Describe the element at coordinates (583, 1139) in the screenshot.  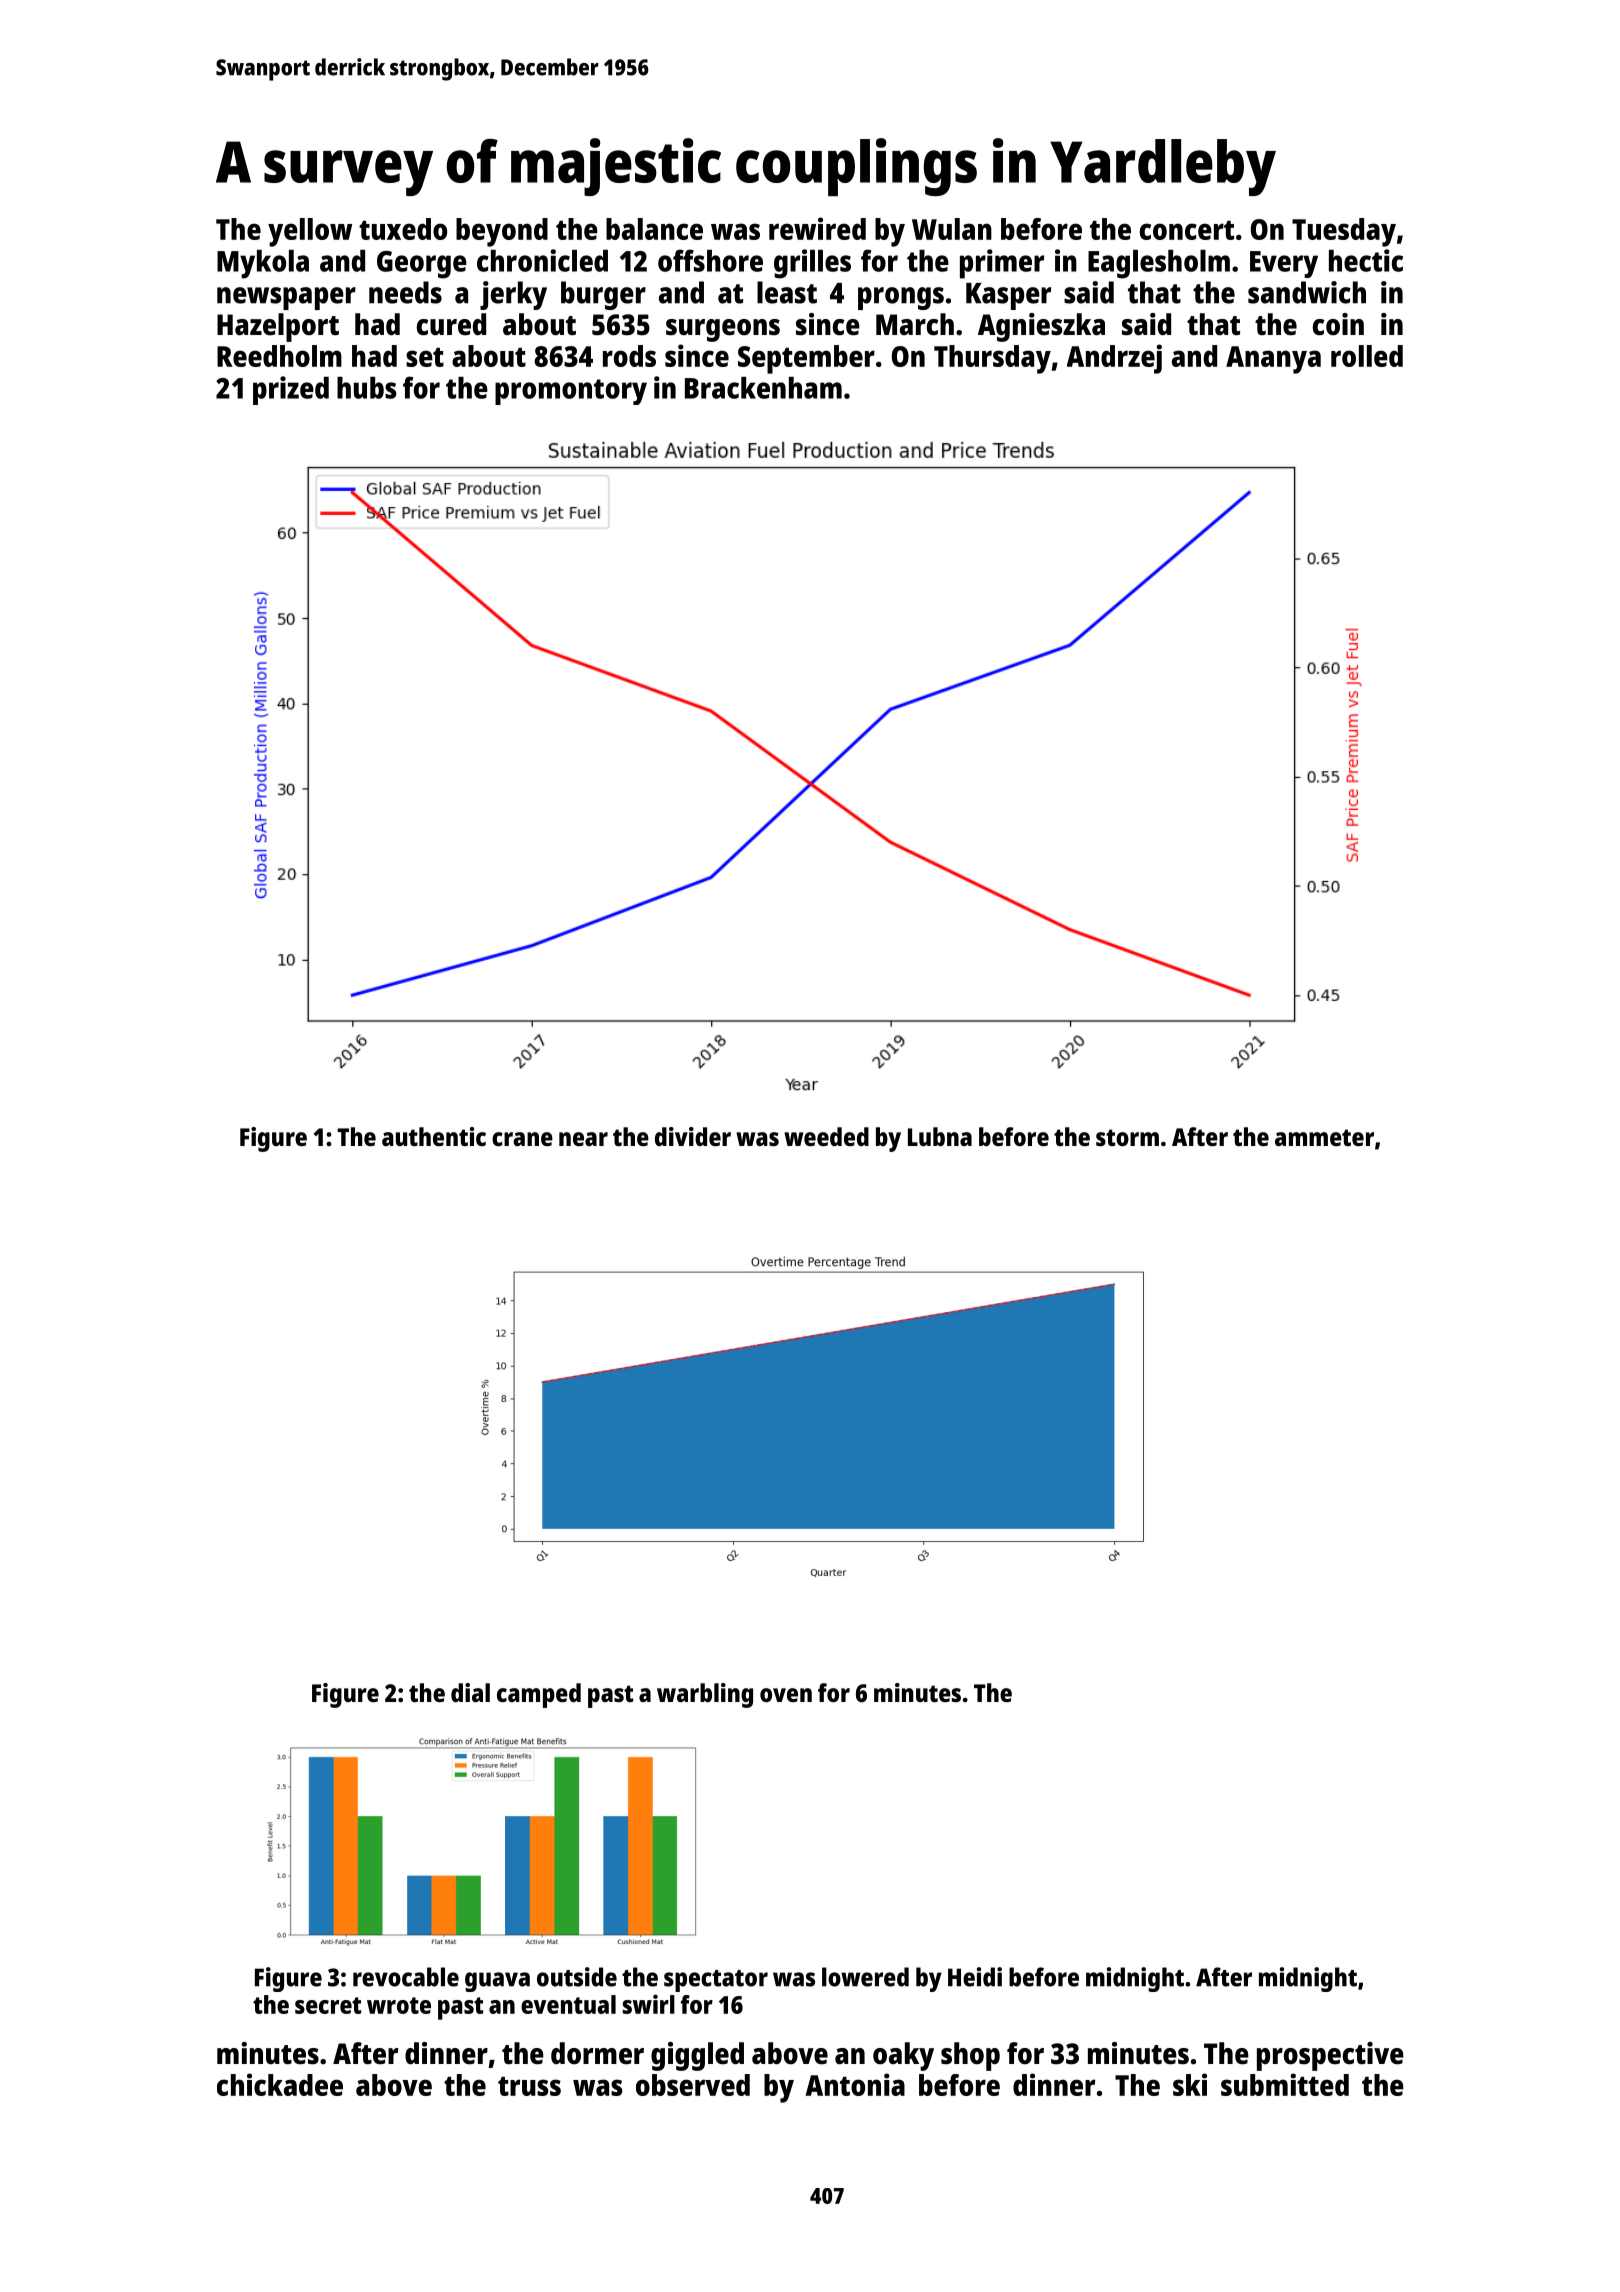
I see `near` at that location.
